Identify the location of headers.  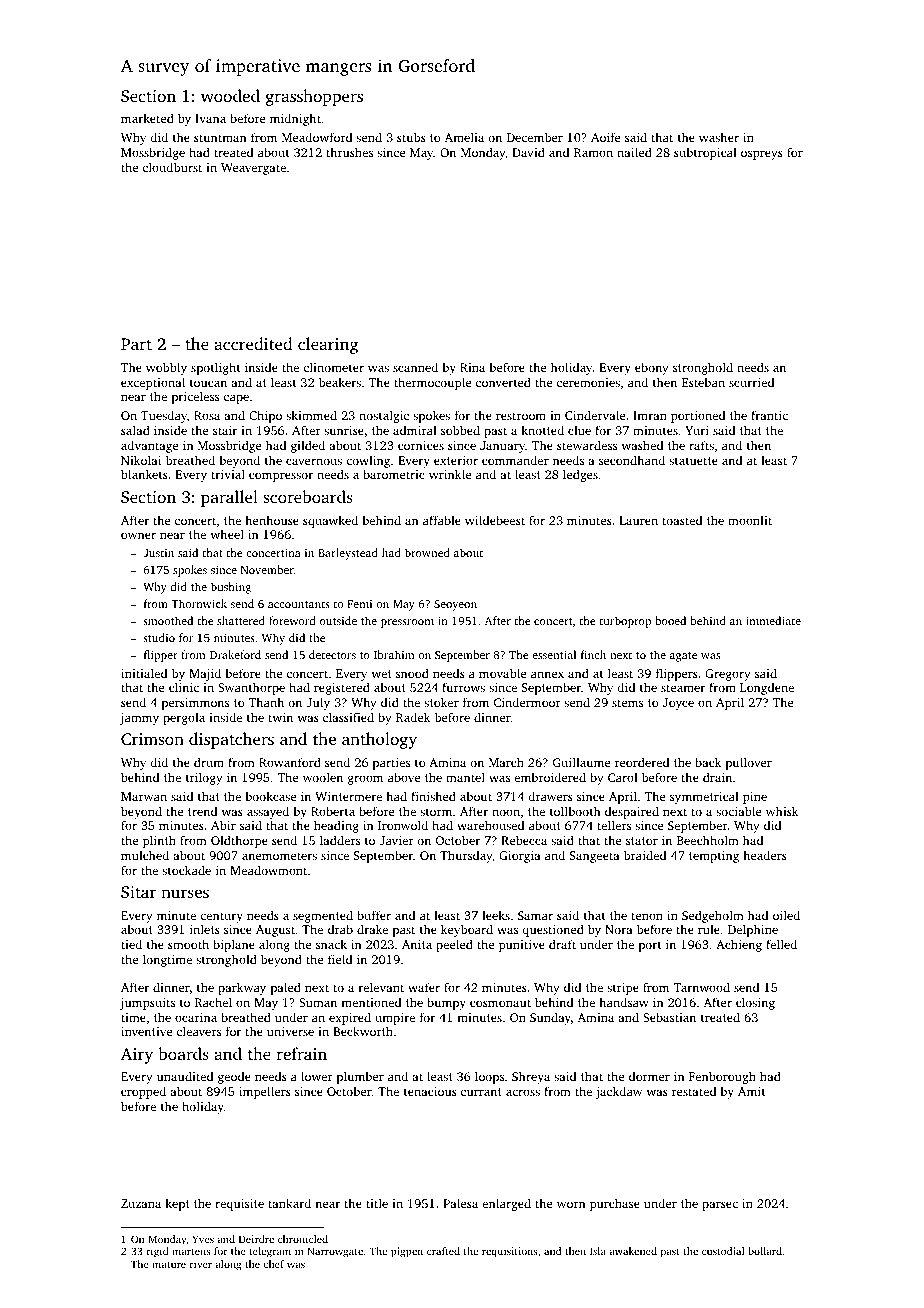
(765, 855).
